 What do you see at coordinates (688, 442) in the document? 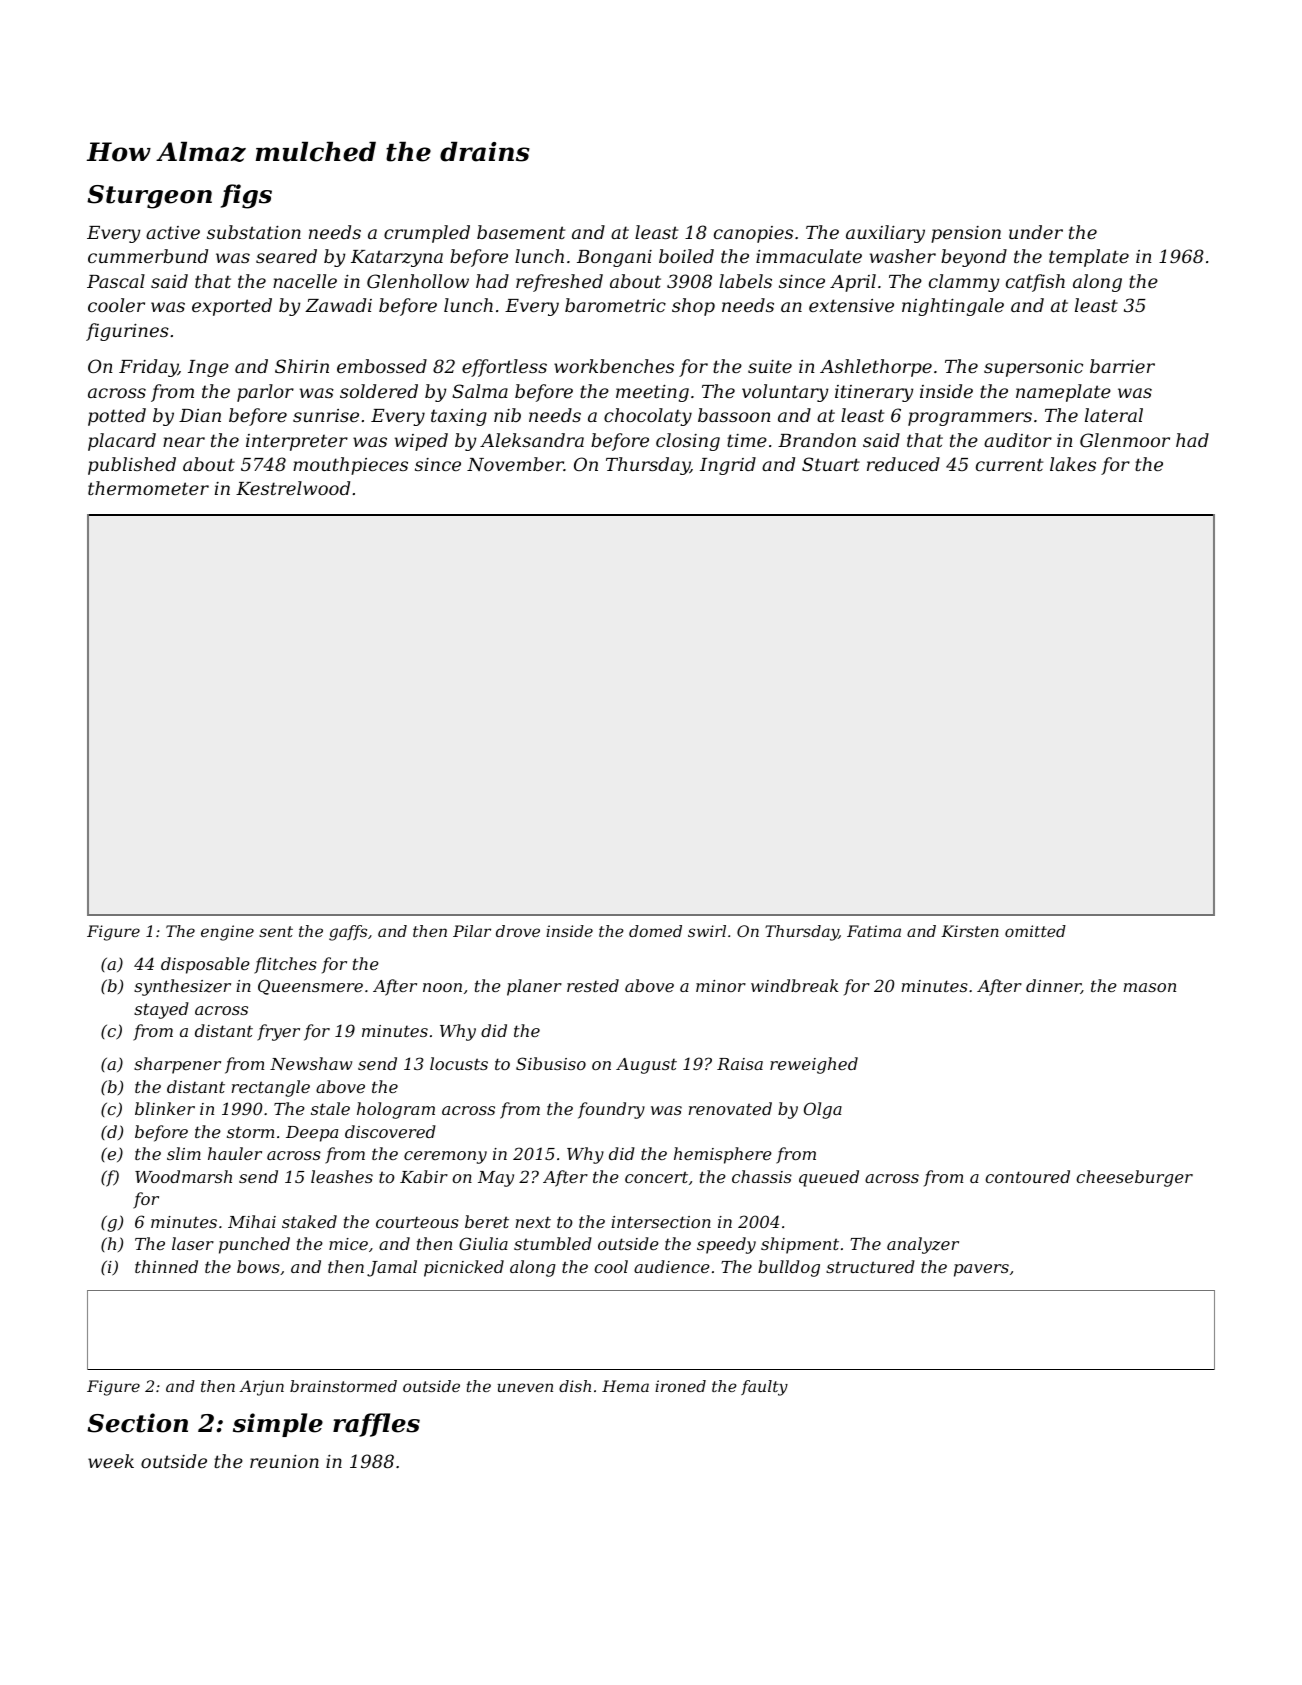
I see `closing` at bounding box center [688, 442].
